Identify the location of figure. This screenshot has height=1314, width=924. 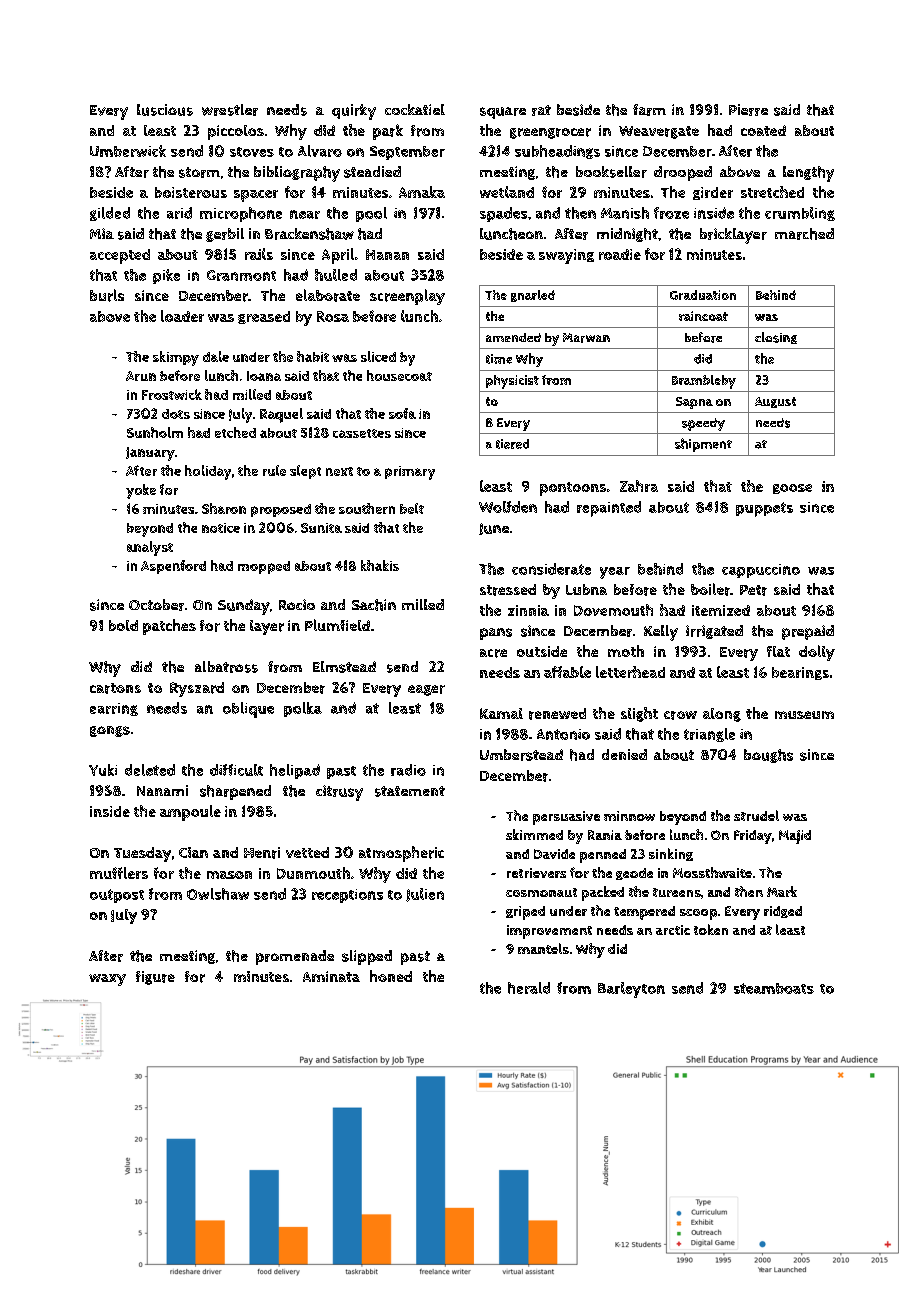
(155, 978).
